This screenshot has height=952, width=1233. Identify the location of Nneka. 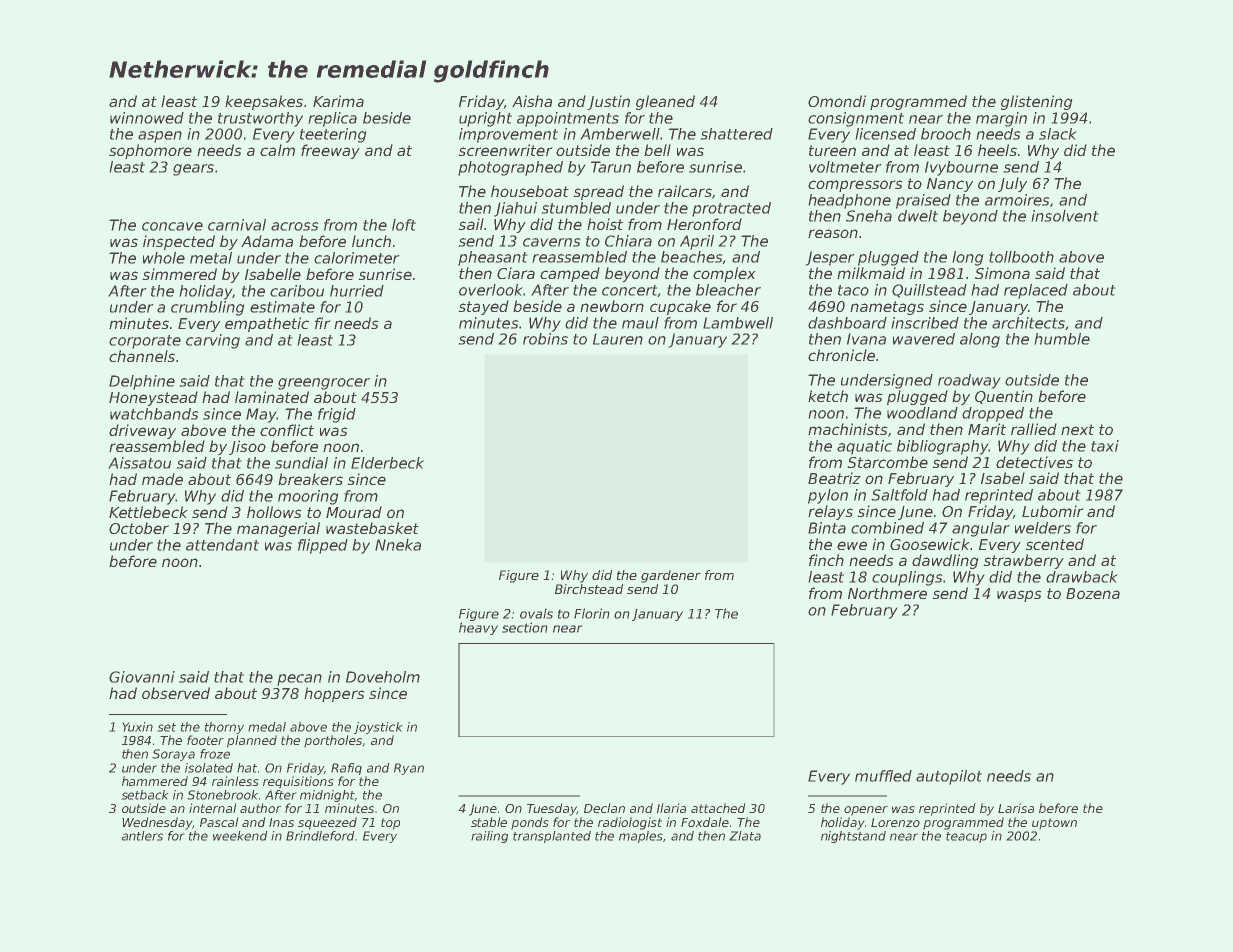
(398, 545).
